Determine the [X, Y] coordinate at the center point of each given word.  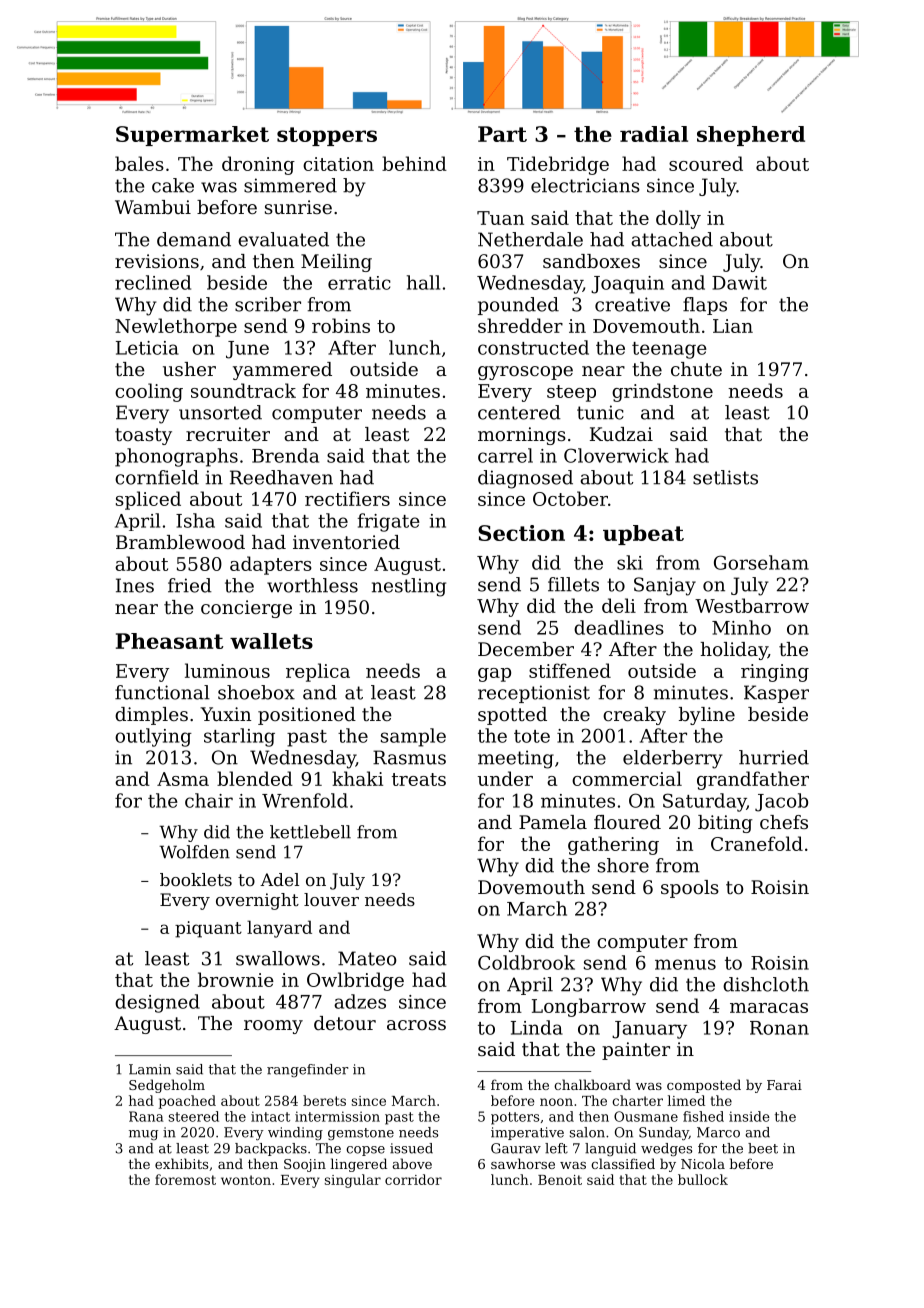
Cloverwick [616, 455]
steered [194, 1116]
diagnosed [525, 479]
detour [345, 1023]
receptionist [534, 694]
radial [654, 134]
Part [502, 134]
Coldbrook [526, 962]
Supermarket [192, 136]
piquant [208, 929]
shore [623, 865]
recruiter [228, 434]
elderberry [673, 759]
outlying [153, 737]
